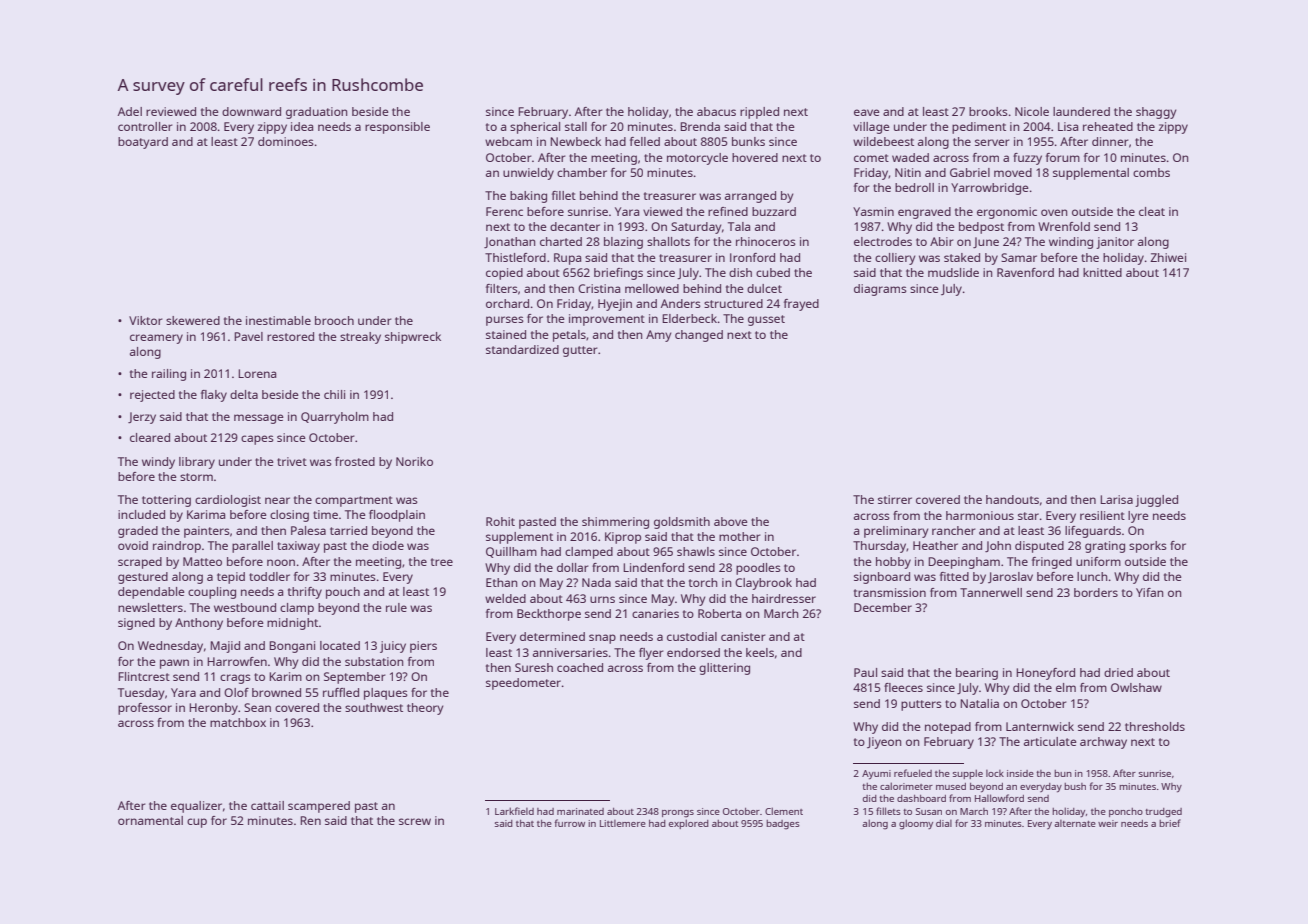 This document has width=1308, height=924. What do you see at coordinates (535, 128) in the document?
I see `spherical` at bounding box center [535, 128].
